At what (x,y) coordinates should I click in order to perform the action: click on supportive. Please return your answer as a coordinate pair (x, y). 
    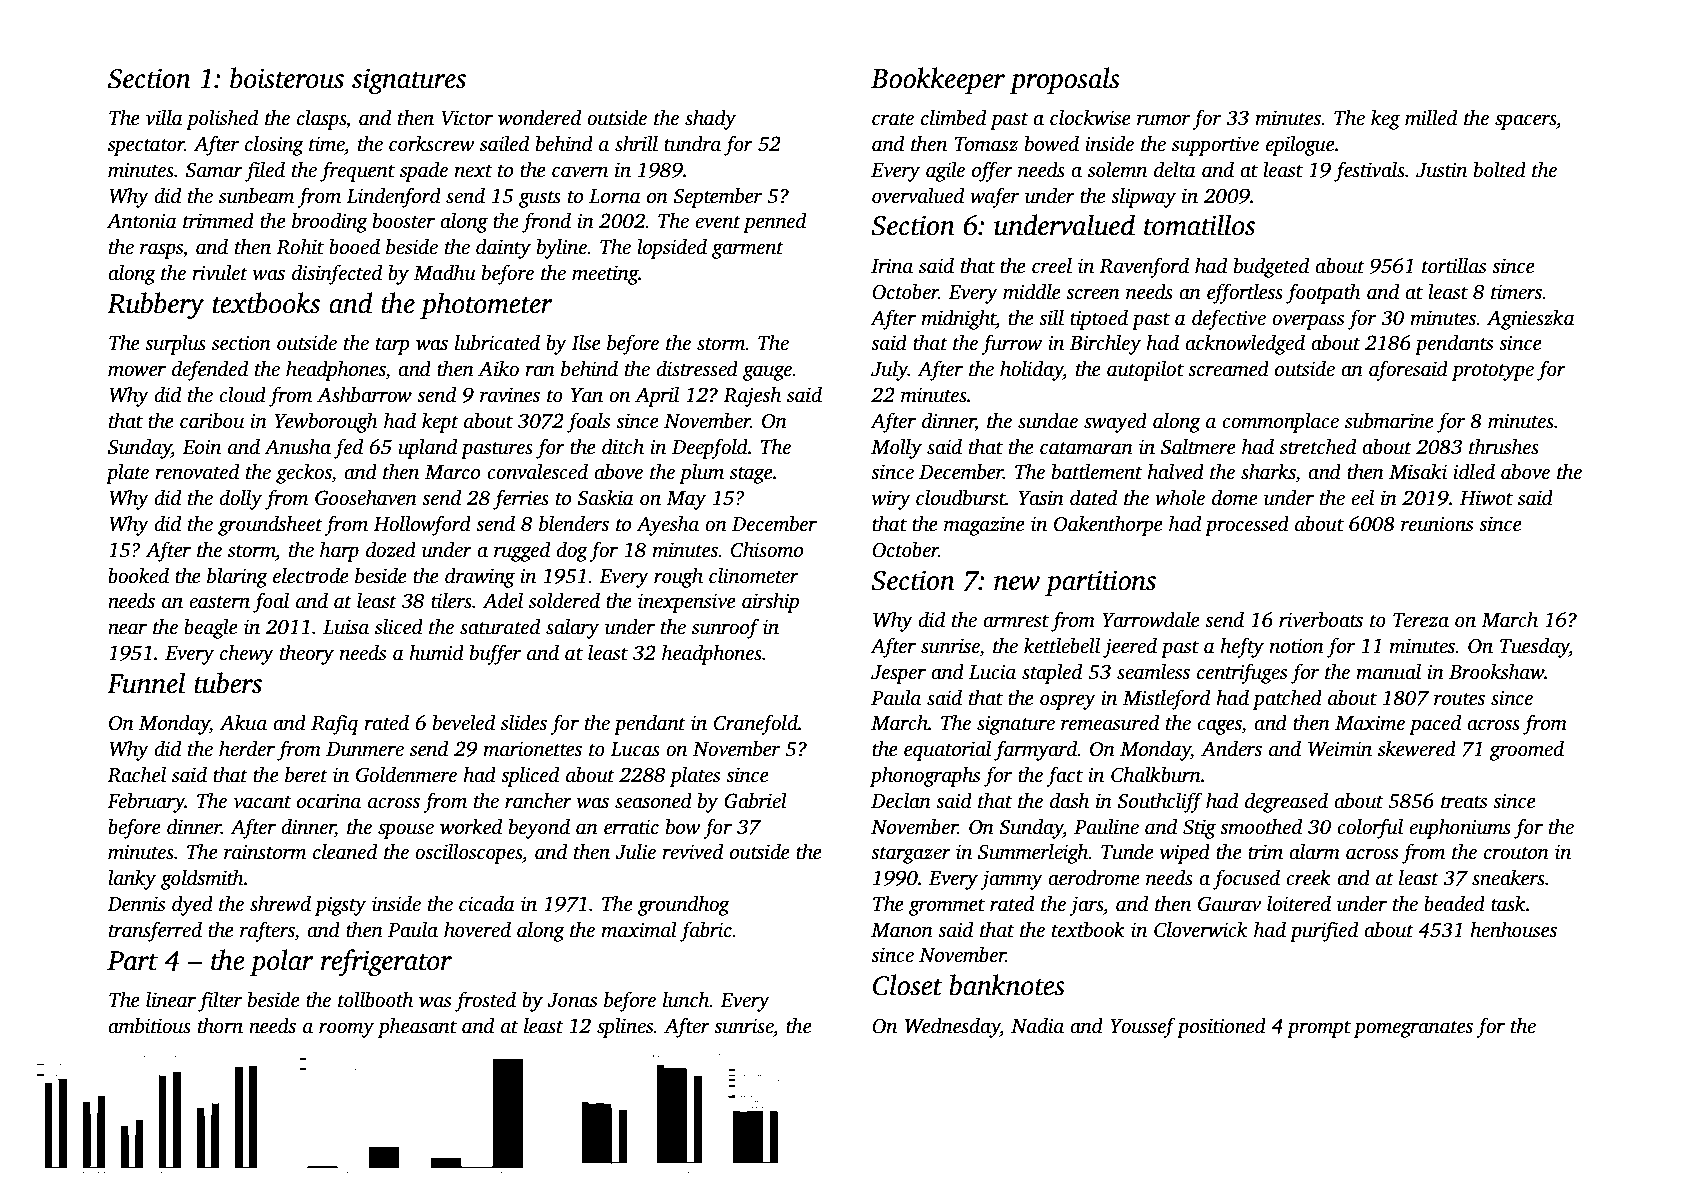
    Looking at the image, I should click on (1215, 146).
